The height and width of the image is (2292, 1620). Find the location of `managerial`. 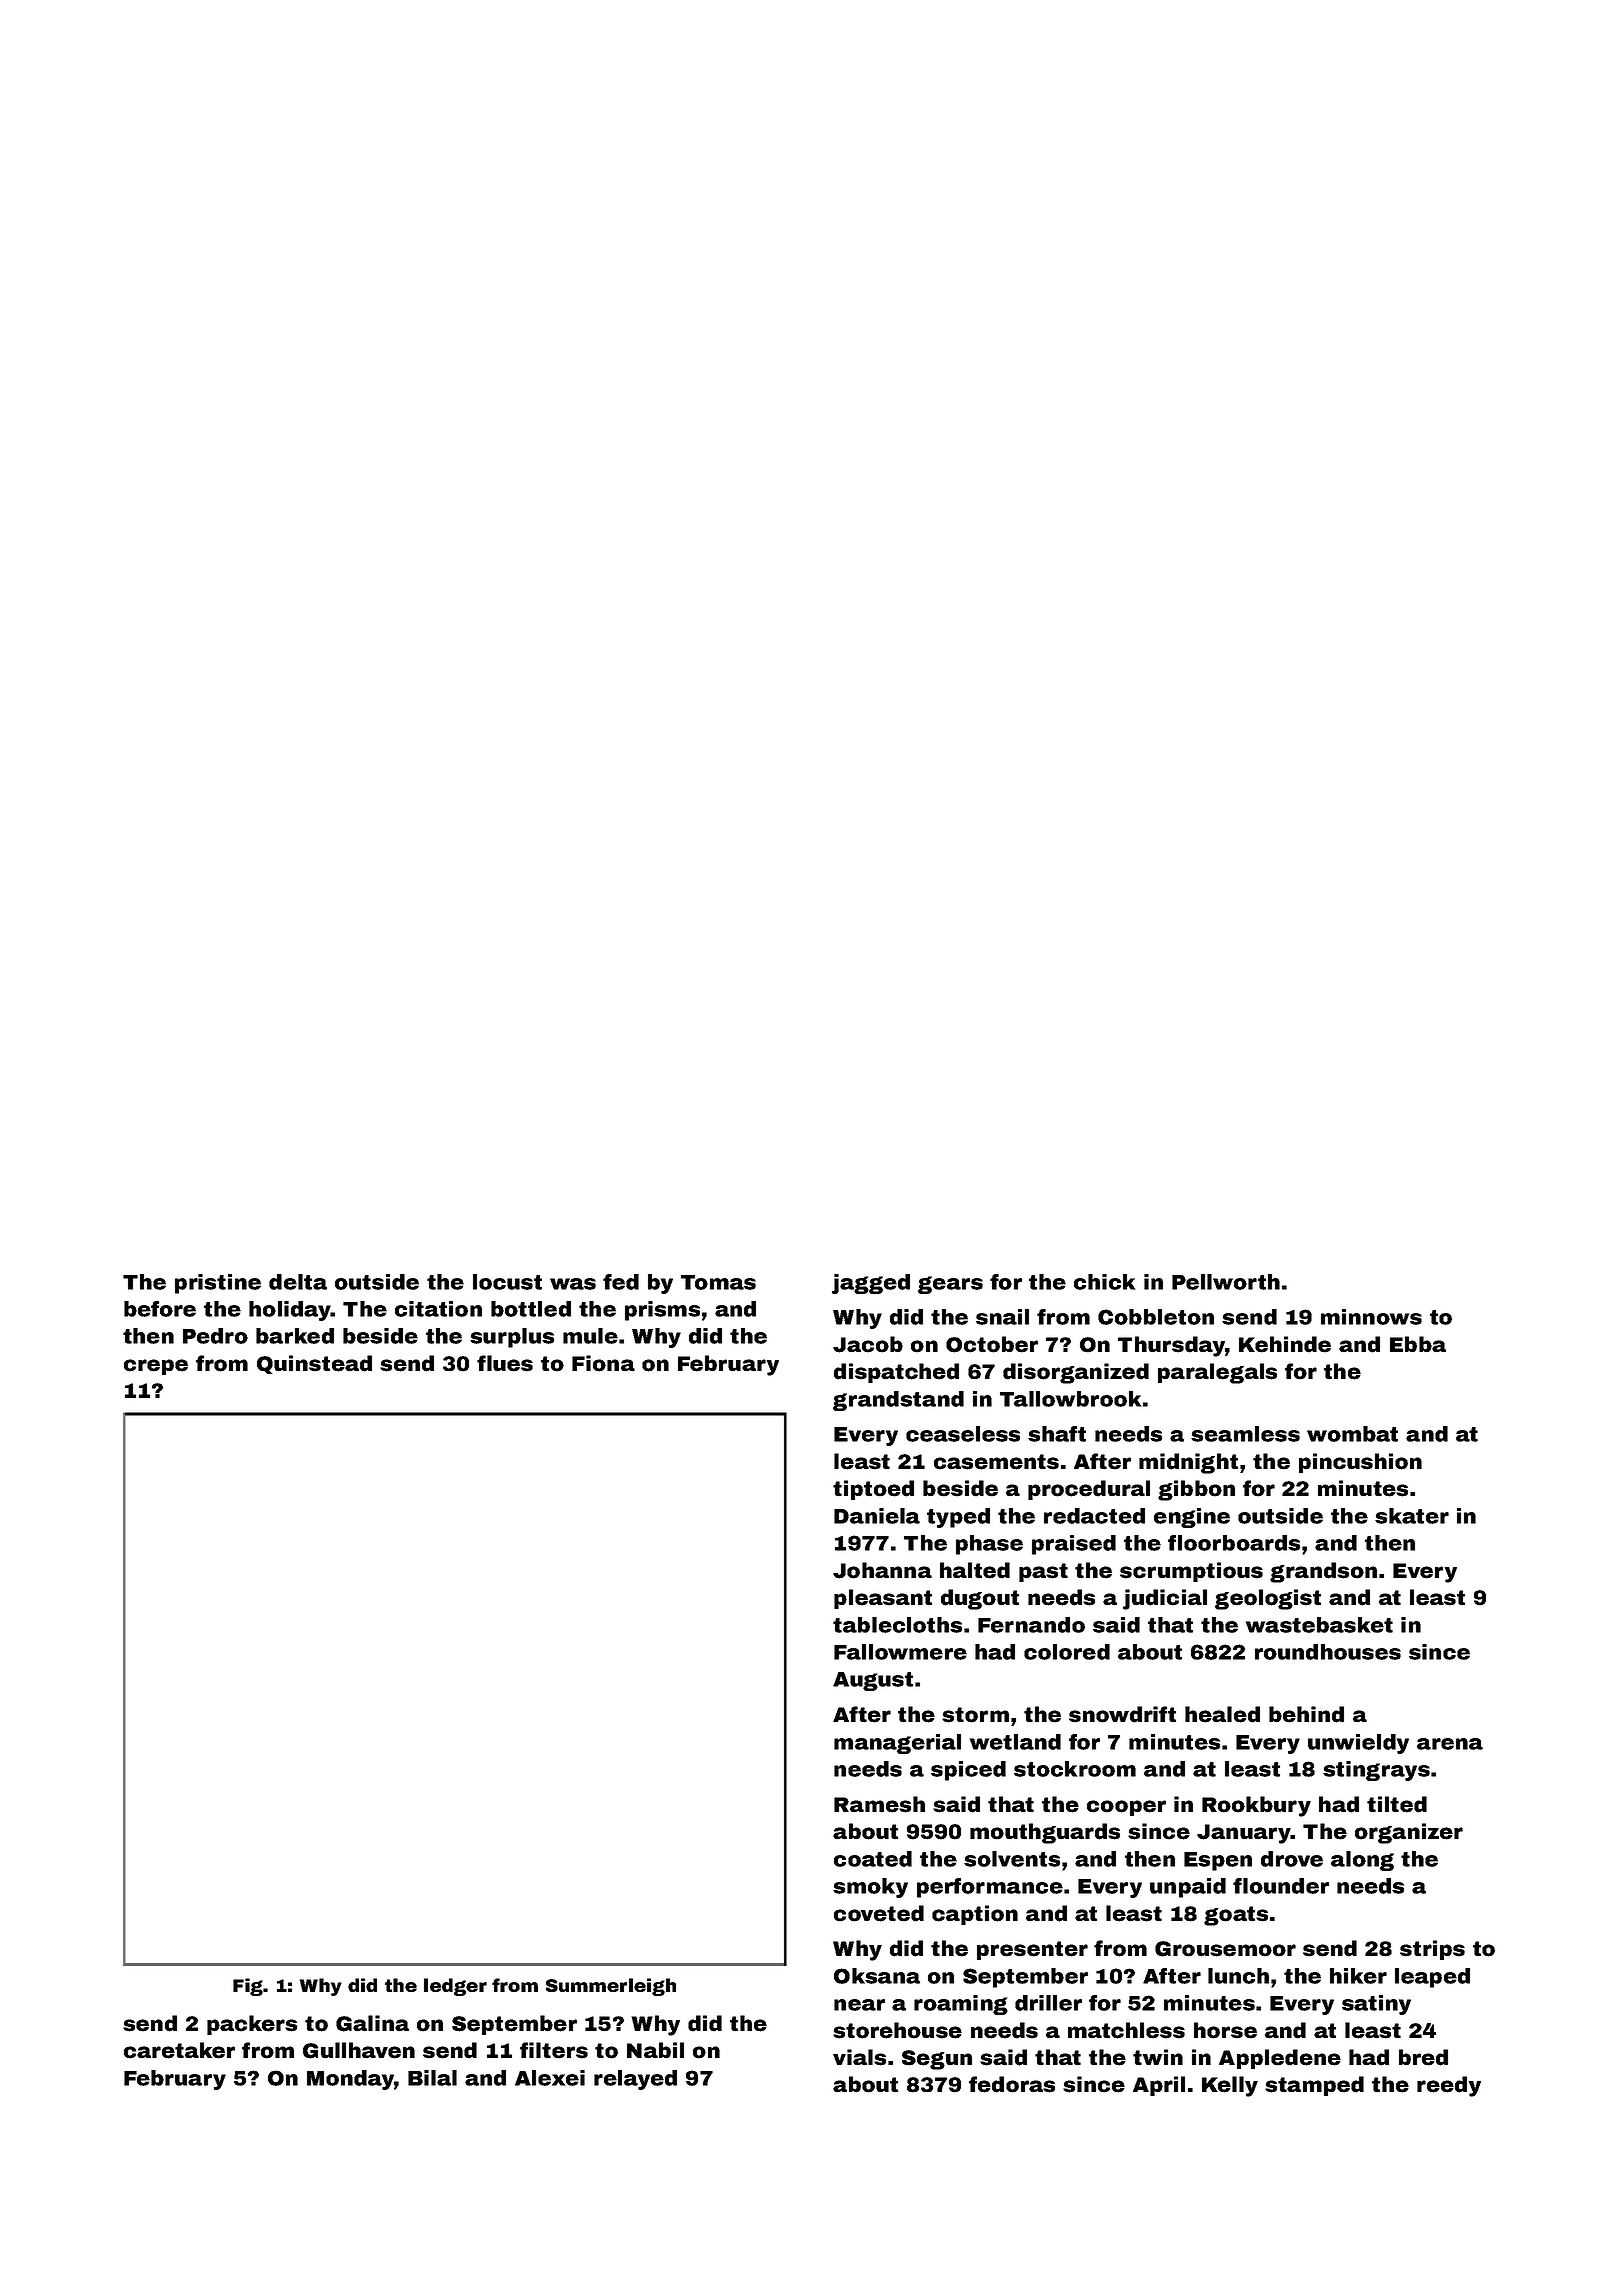

managerial is located at coordinates (897, 1744).
